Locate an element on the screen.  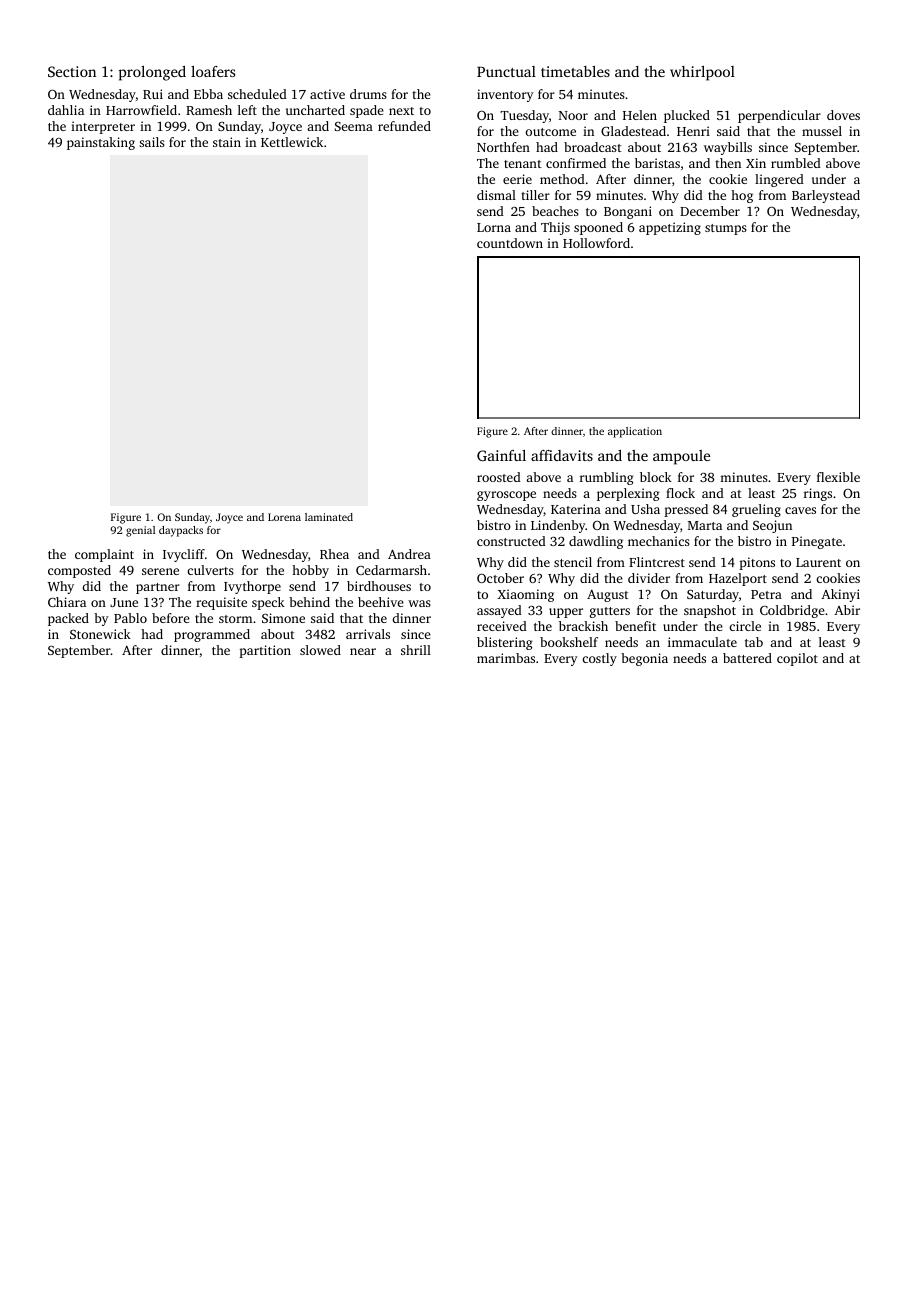
painstaking is located at coordinates (101, 143).
